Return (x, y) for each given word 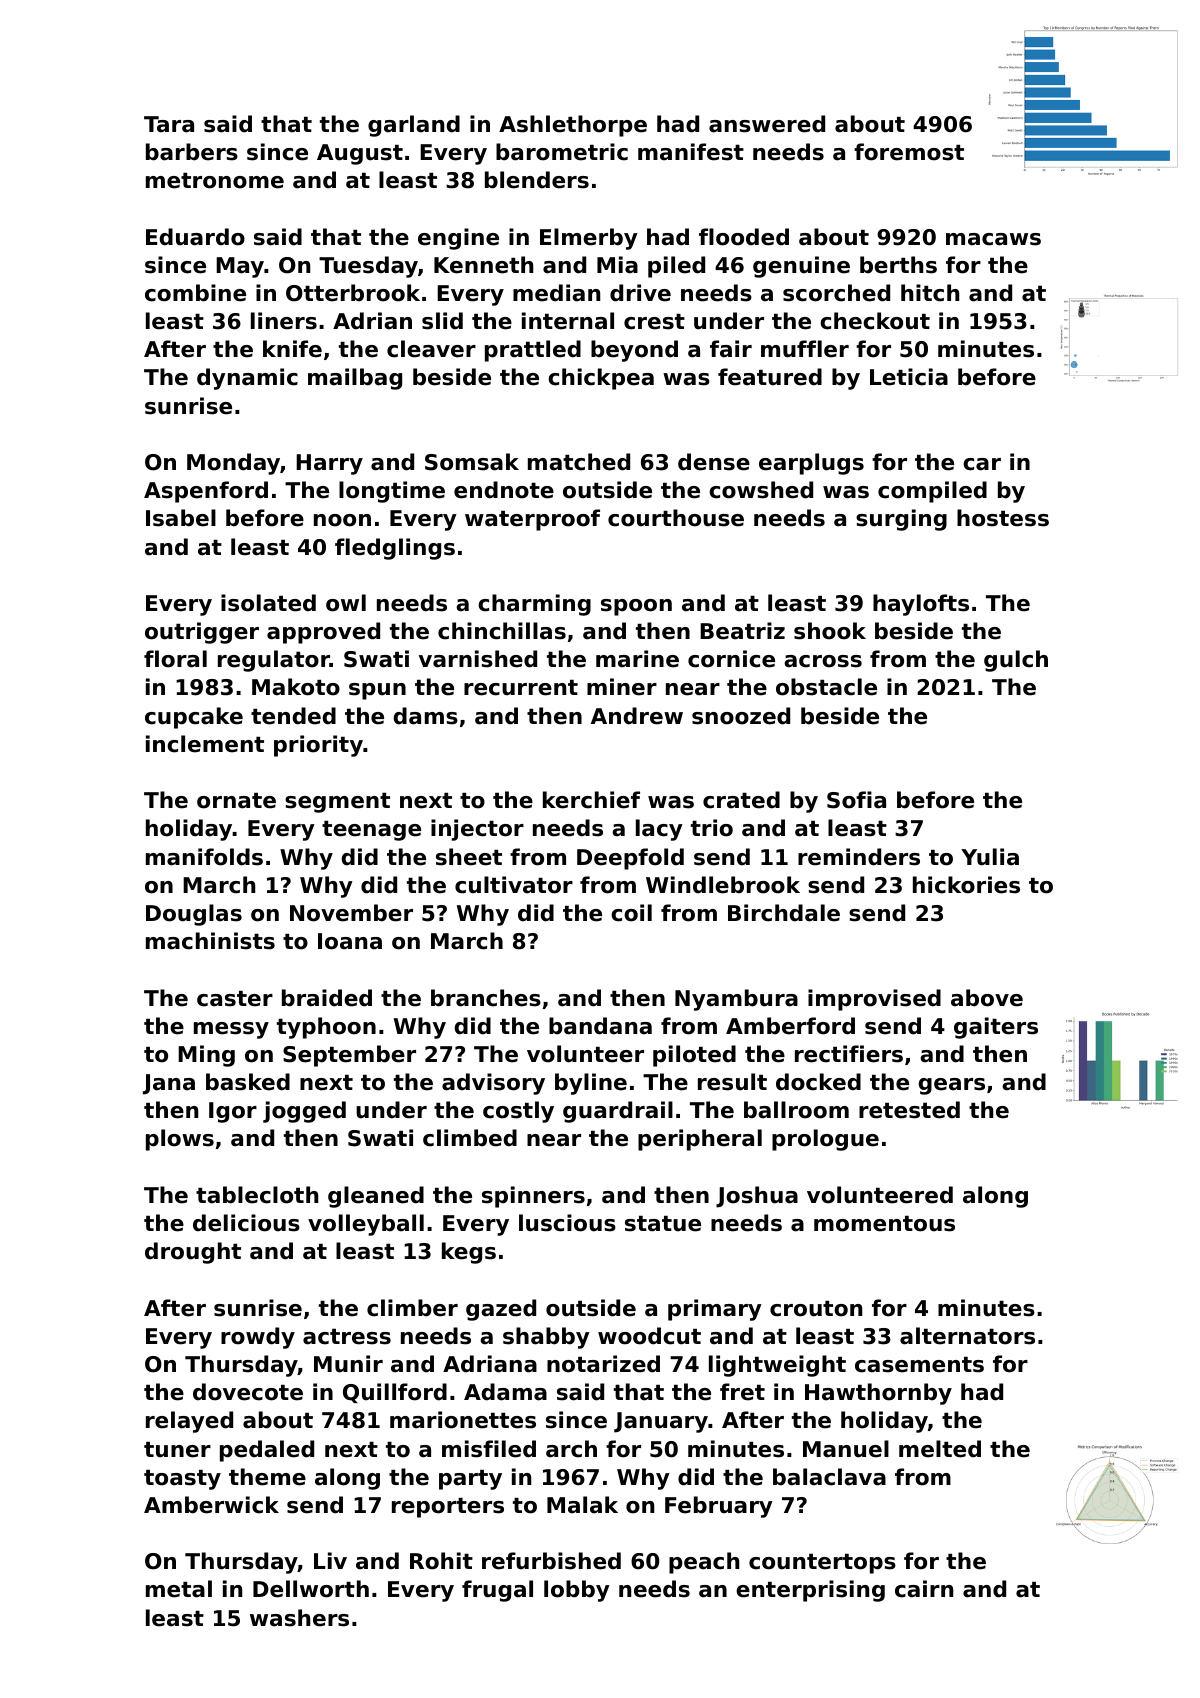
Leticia (909, 377)
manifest (691, 152)
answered (767, 124)
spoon (636, 607)
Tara (169, 124)
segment (337, 803)
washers (299, 1618)
